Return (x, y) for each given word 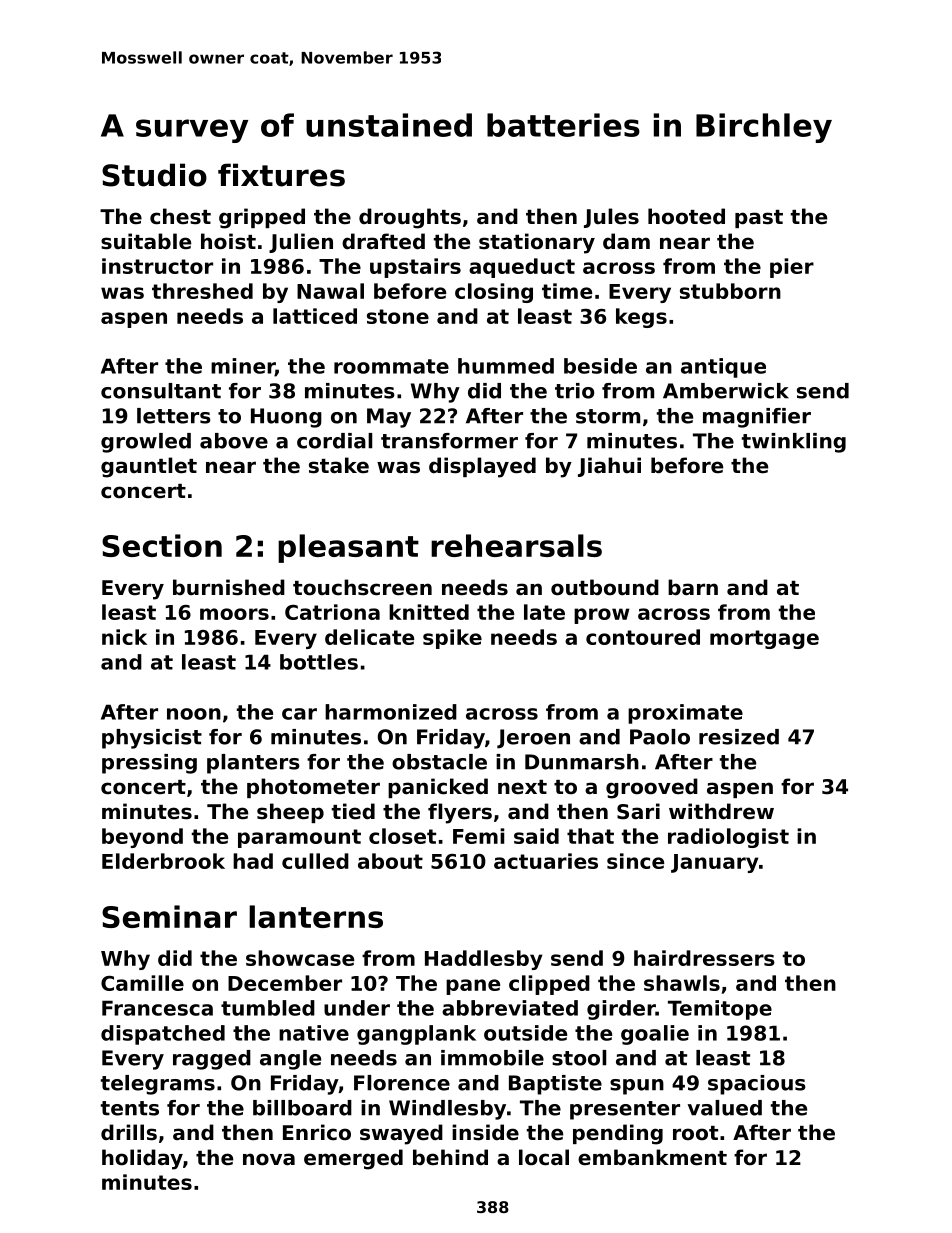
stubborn (730, 291)
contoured (643, 637)
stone (398, 316)
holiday (142, 1159)
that (590, 836)
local (544, 1157)
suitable (146, 241)
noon (194, 714)
